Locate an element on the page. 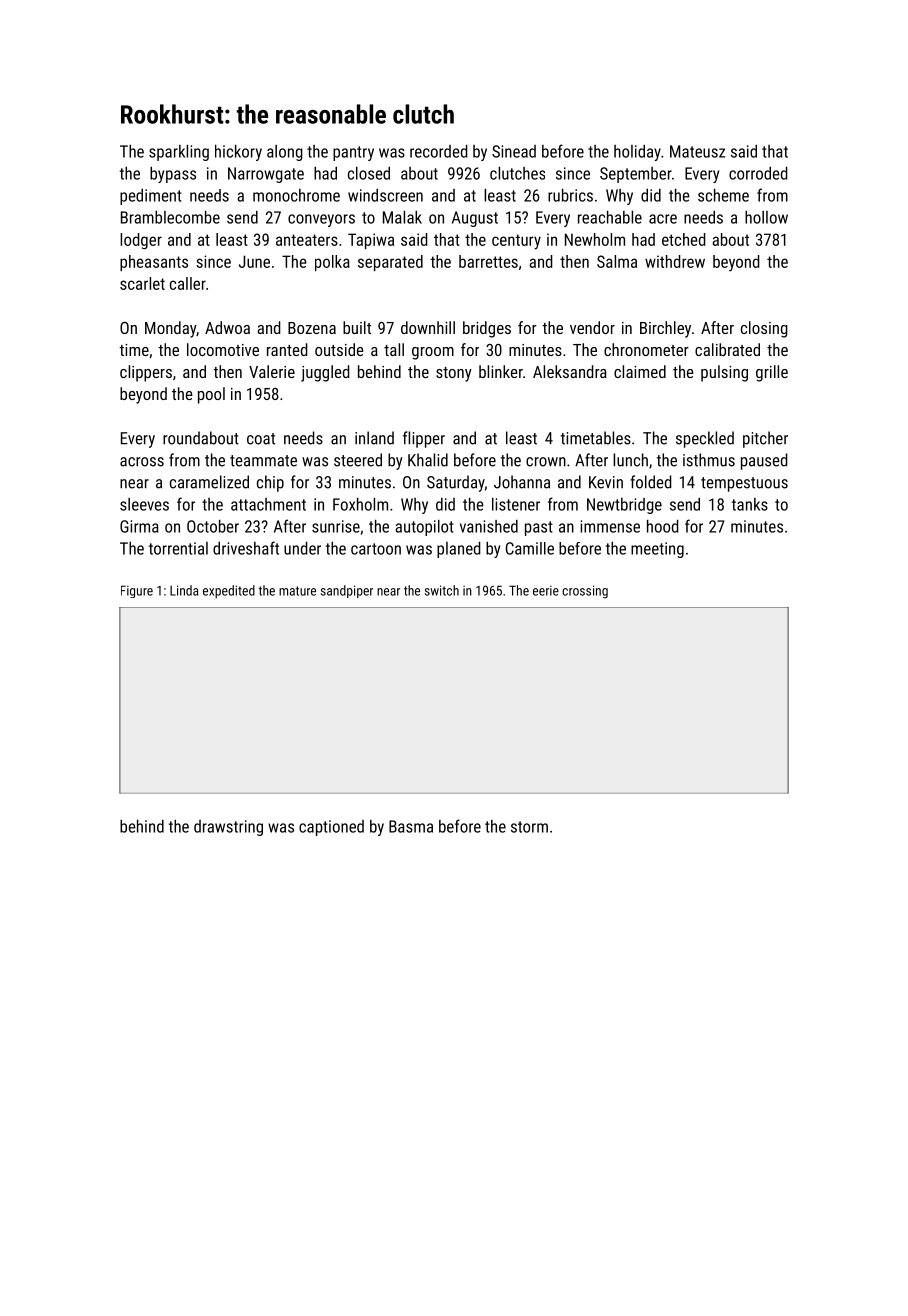  switch is located at coordinates (442, 590).
